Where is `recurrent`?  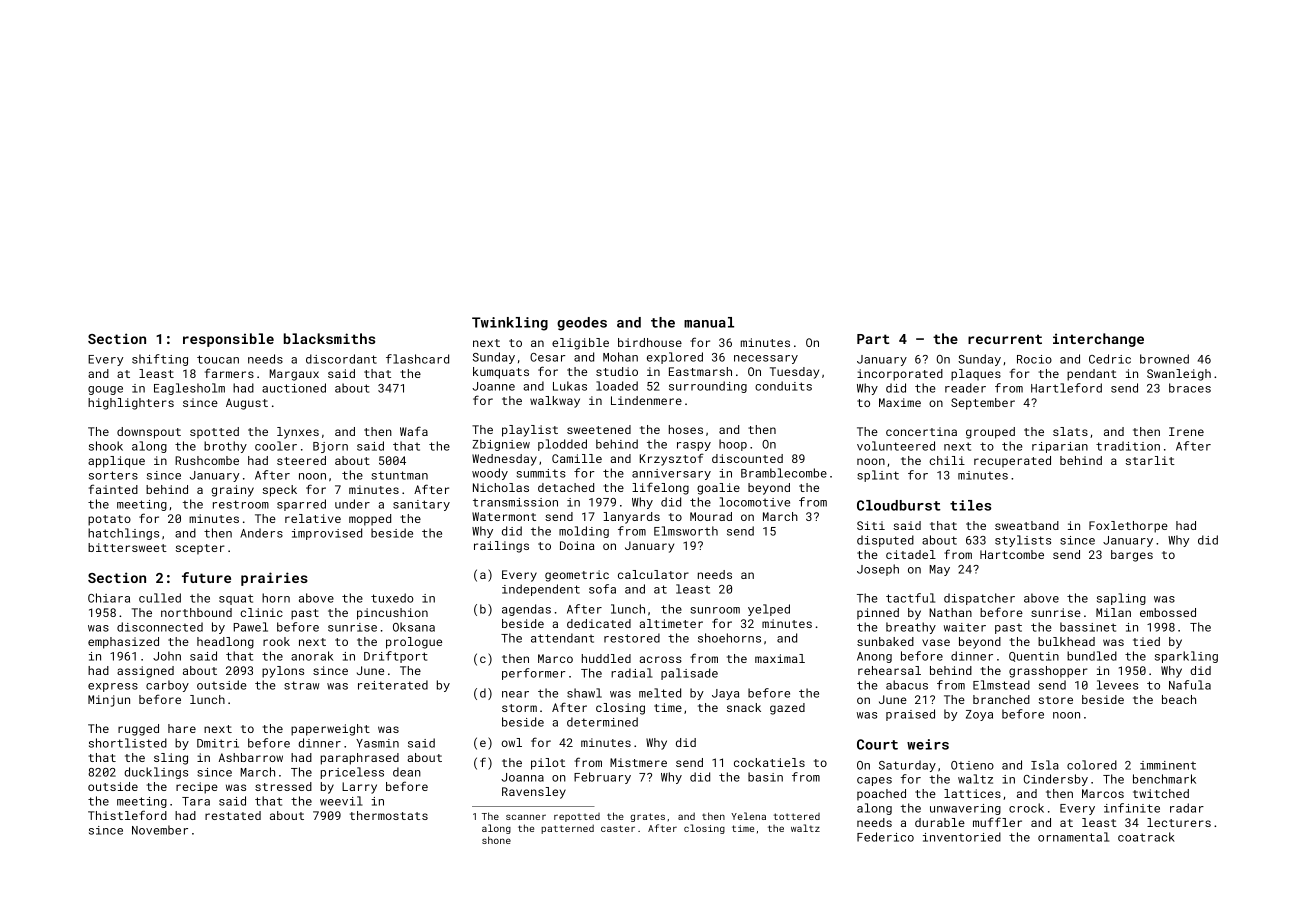 recurrent is located at coordinates (1005, 339).
